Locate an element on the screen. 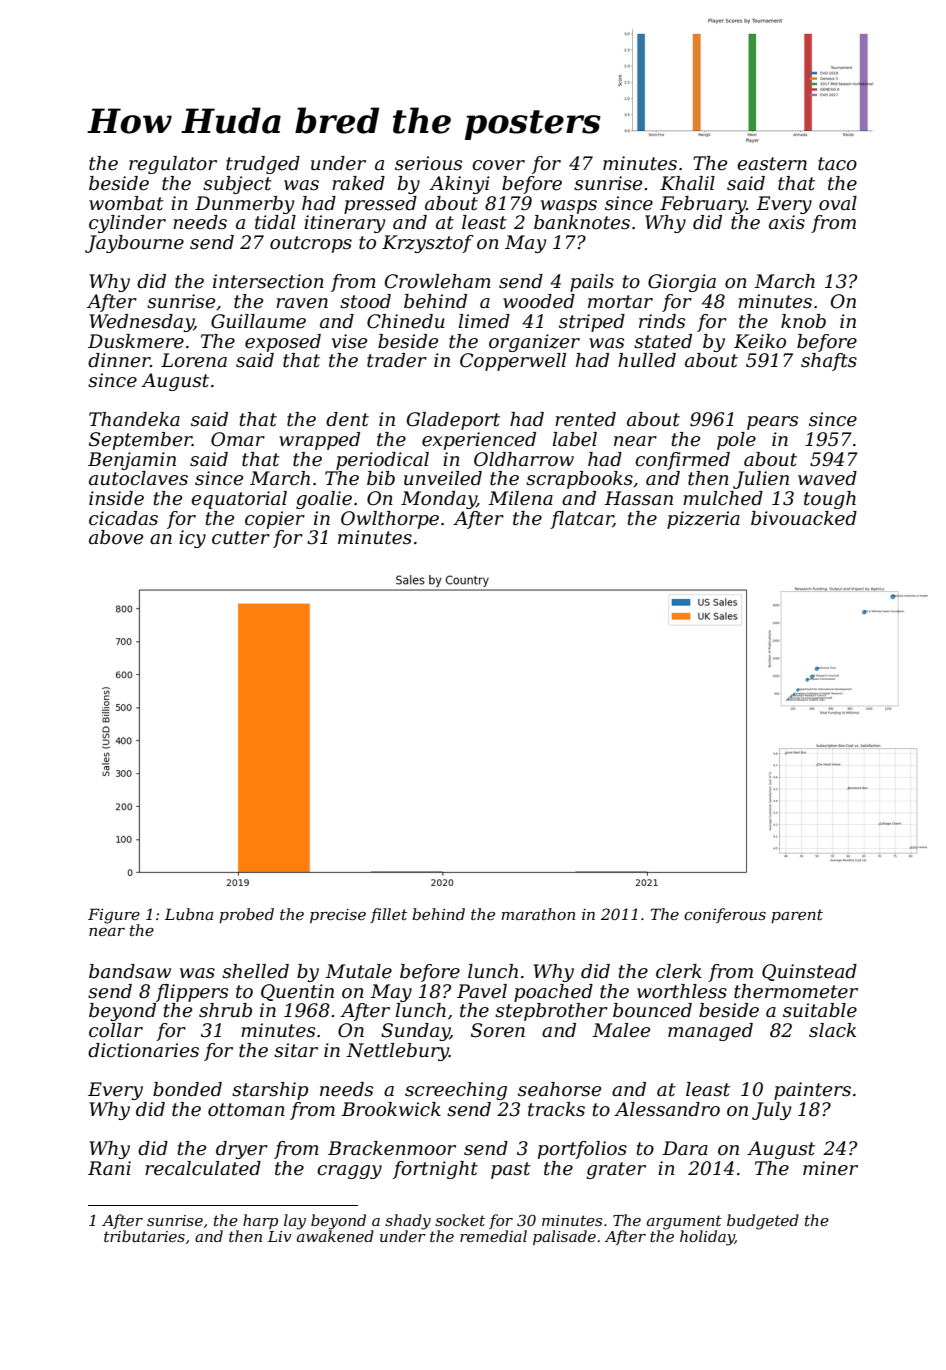 This screenshot has height=1370, width=946. Lubna is located at coordinates (189, 914).
